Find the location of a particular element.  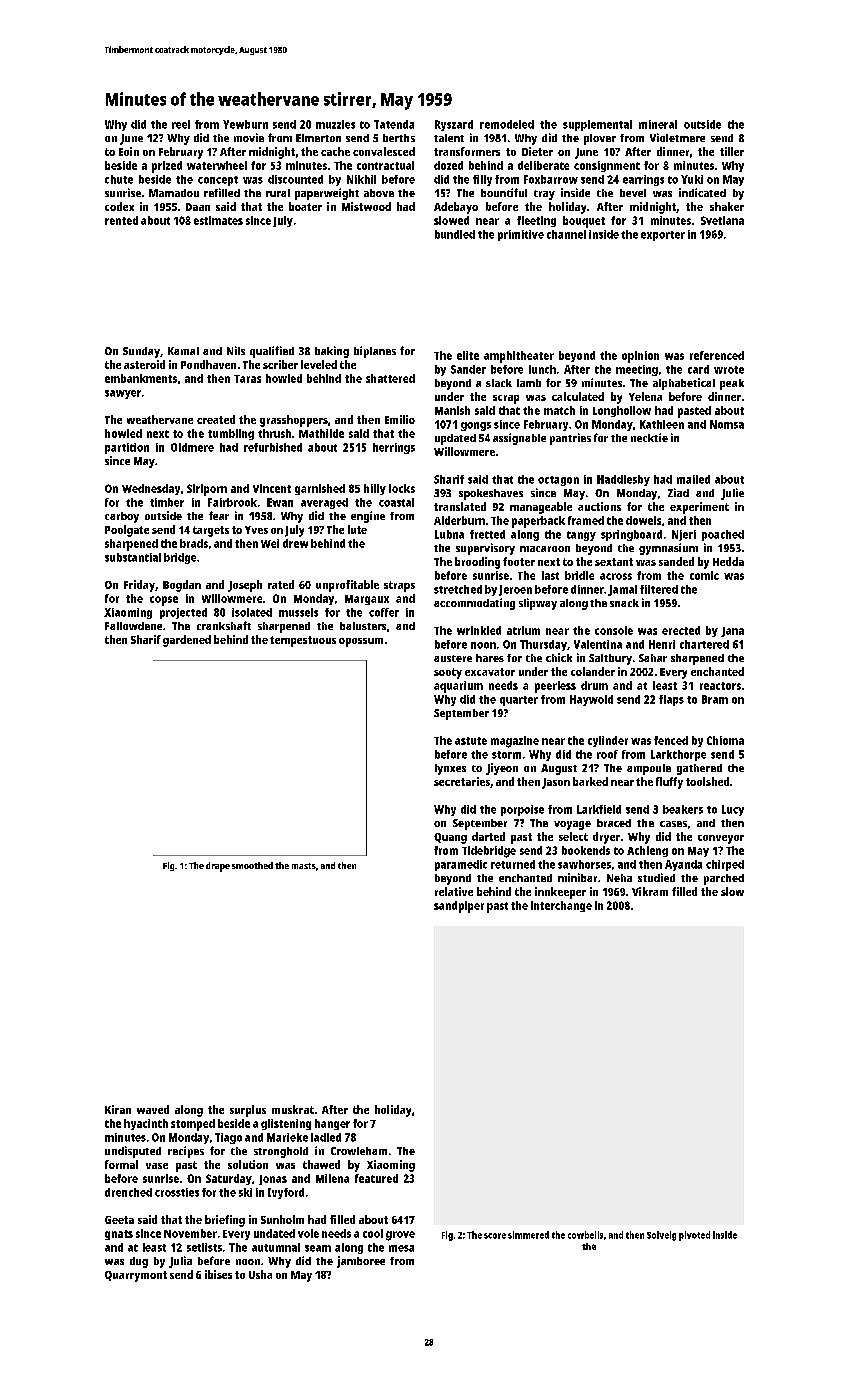

estimates is located at coordinates (218, 220).
